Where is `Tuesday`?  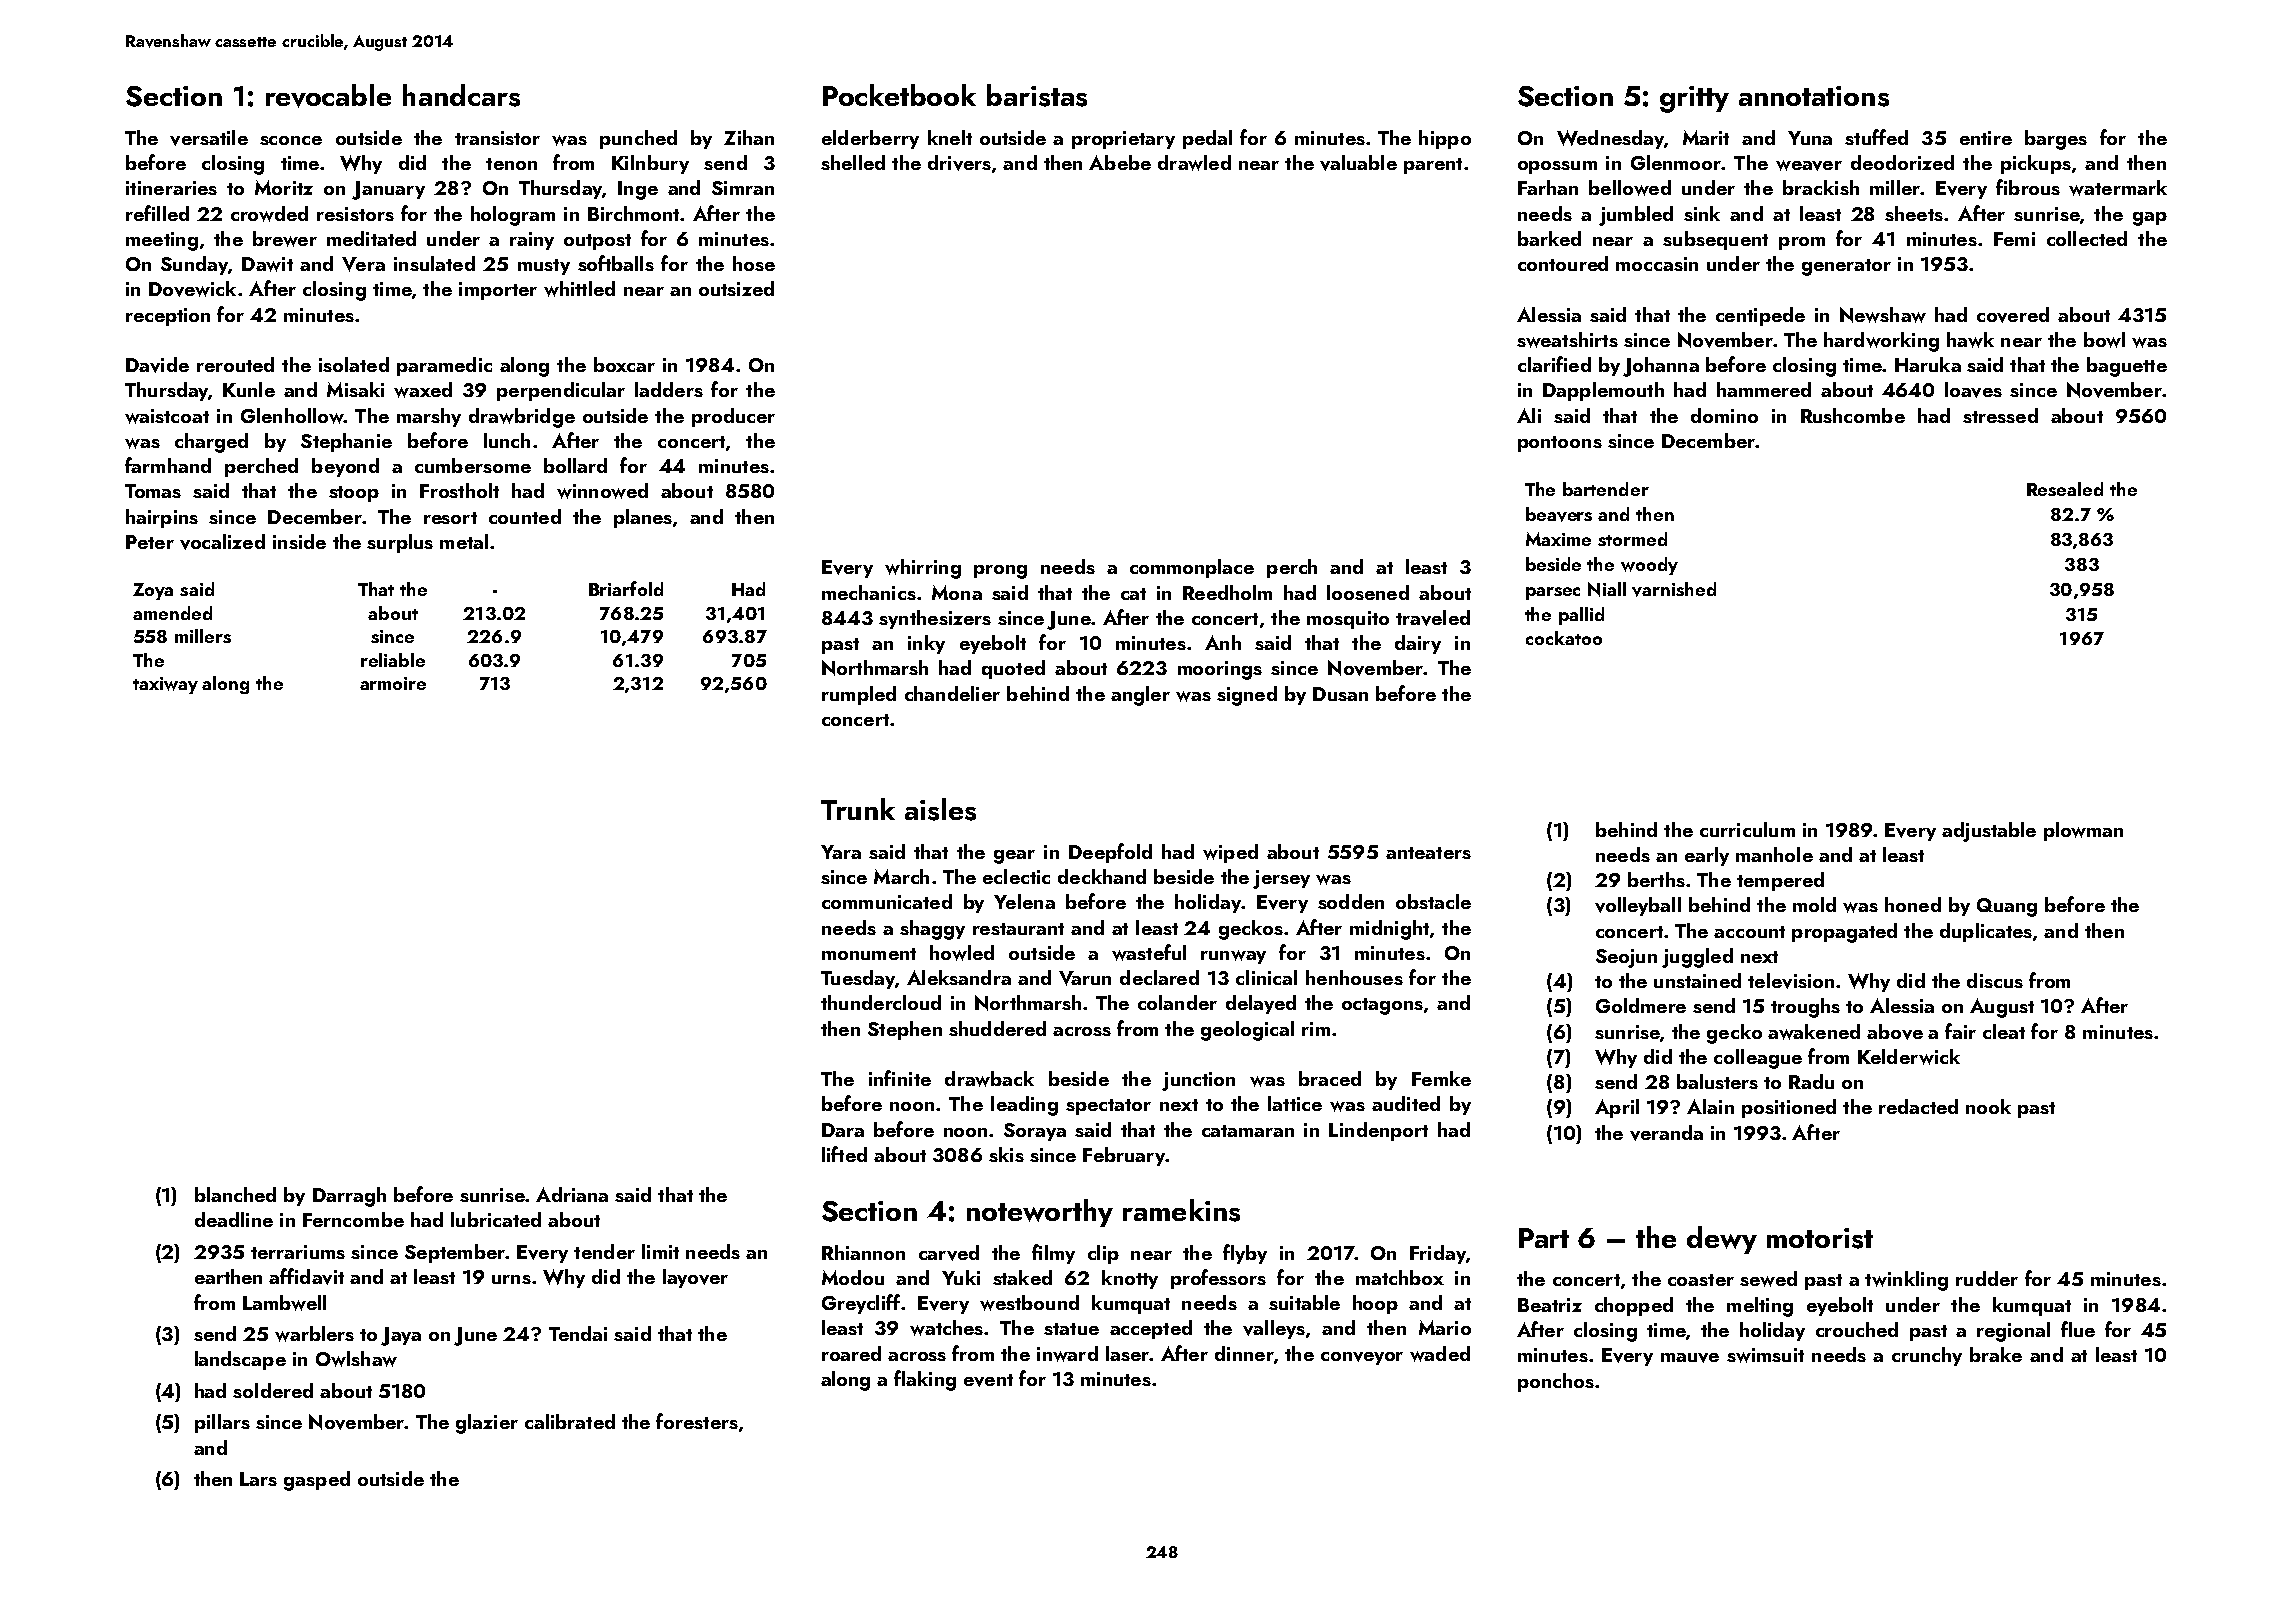
Tuesday is located at coordinates (858, 979).
